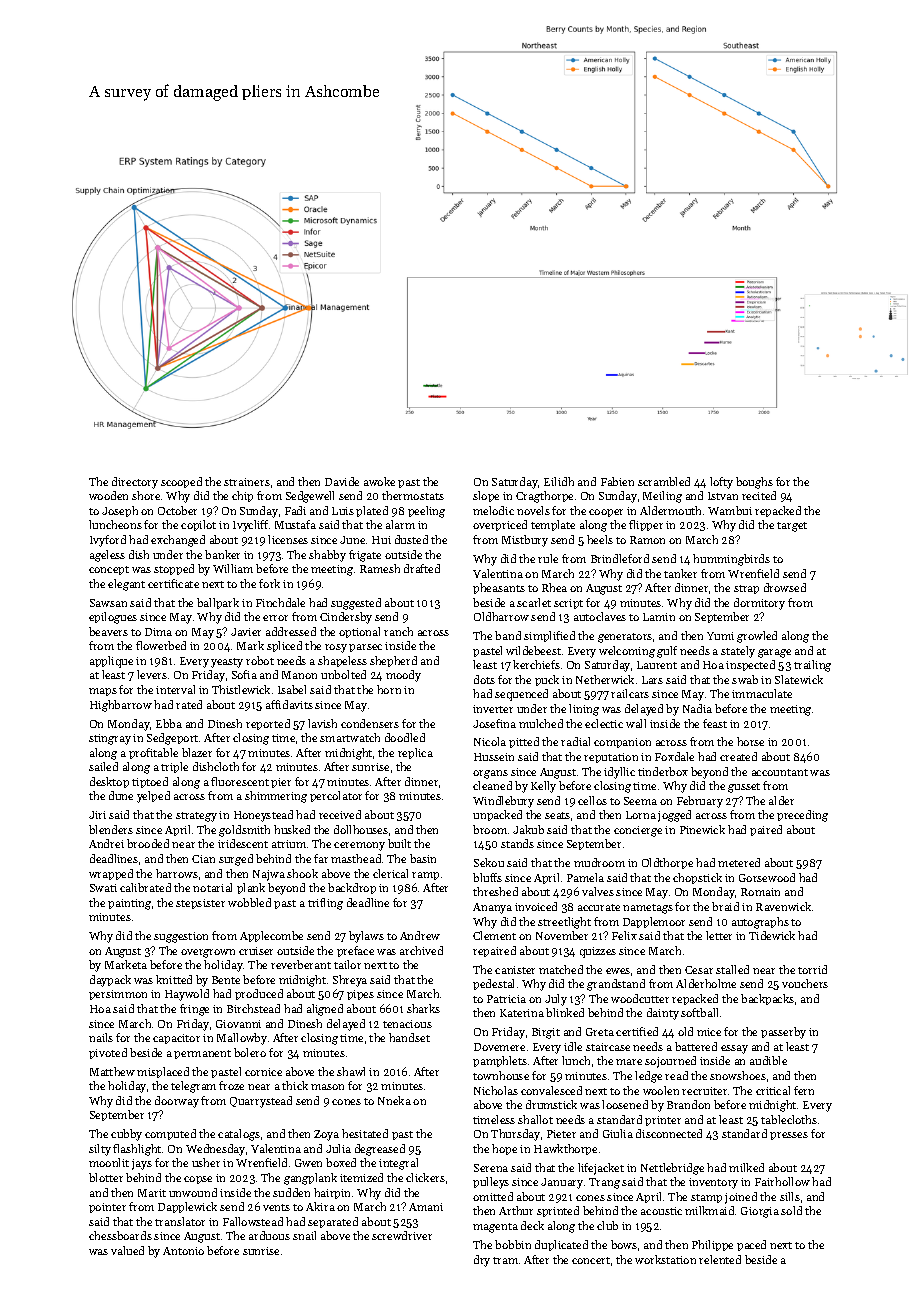  What do you see at coordinates (783, 906) in the screenshot?
I see `Ravenwick` at bounding box center [783, 906].
